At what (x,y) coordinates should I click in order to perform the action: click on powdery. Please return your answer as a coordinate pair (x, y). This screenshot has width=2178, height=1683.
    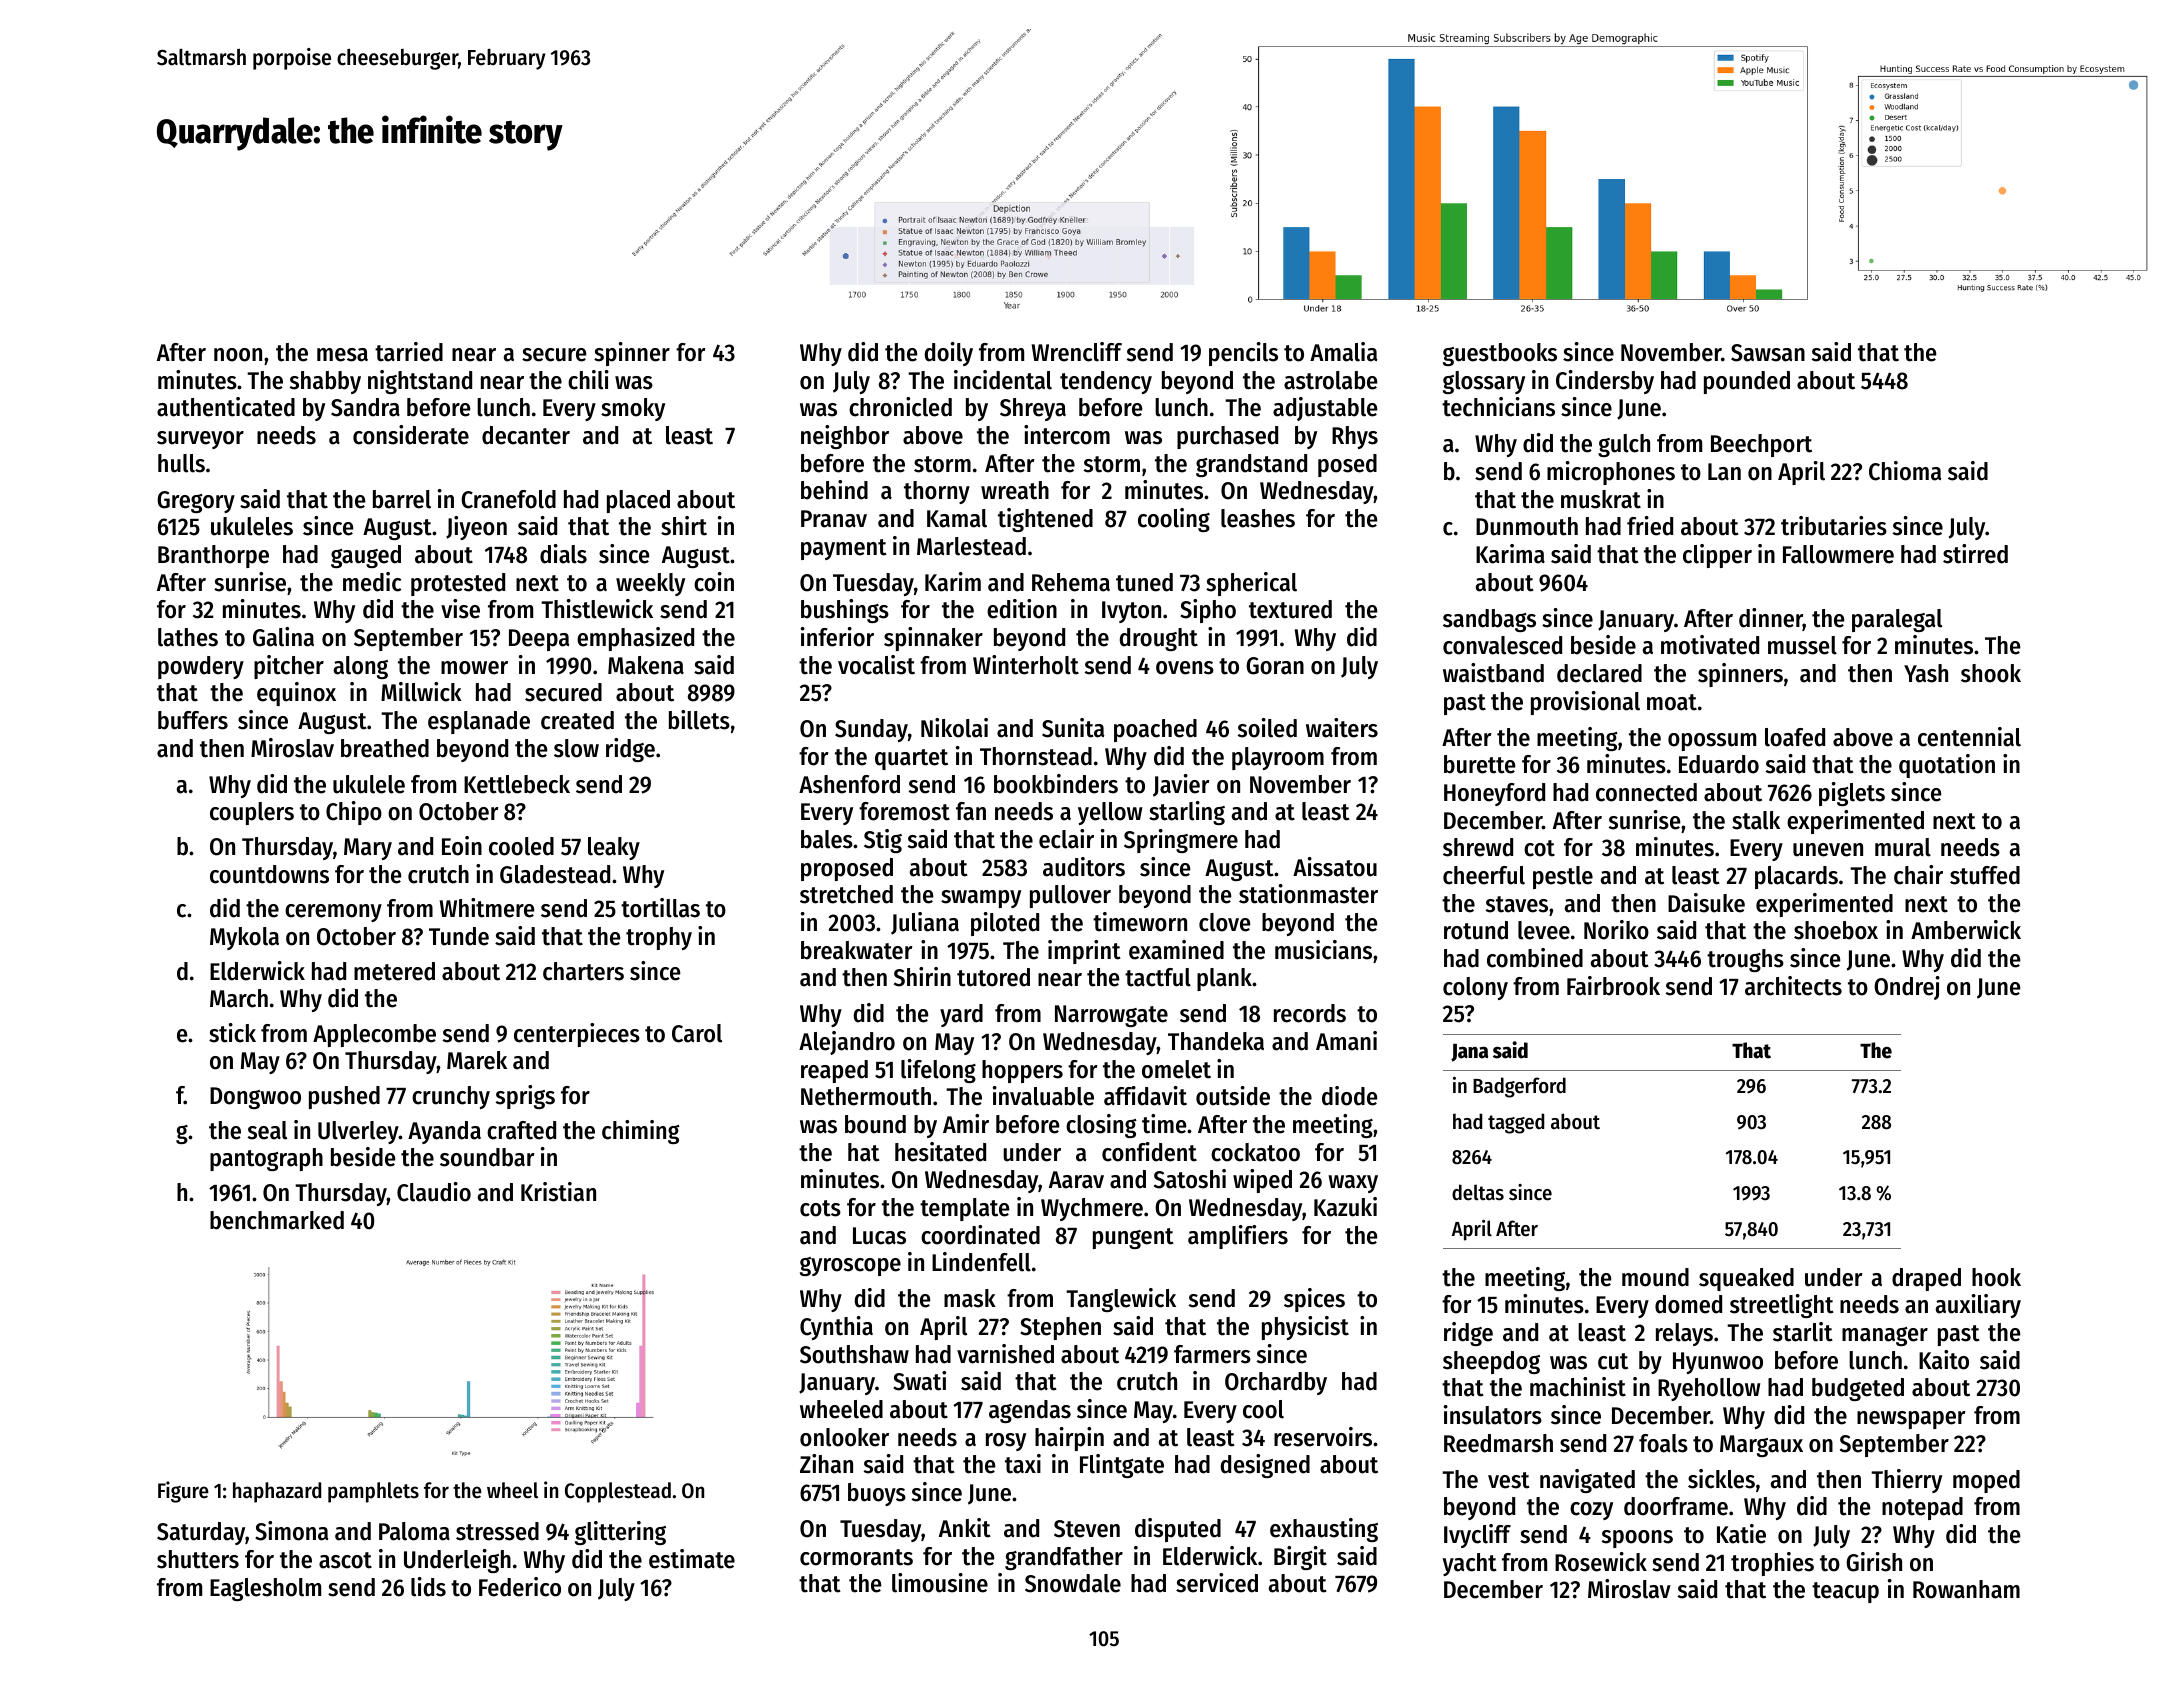
    Looking at the image, I should click on (201, 667).
